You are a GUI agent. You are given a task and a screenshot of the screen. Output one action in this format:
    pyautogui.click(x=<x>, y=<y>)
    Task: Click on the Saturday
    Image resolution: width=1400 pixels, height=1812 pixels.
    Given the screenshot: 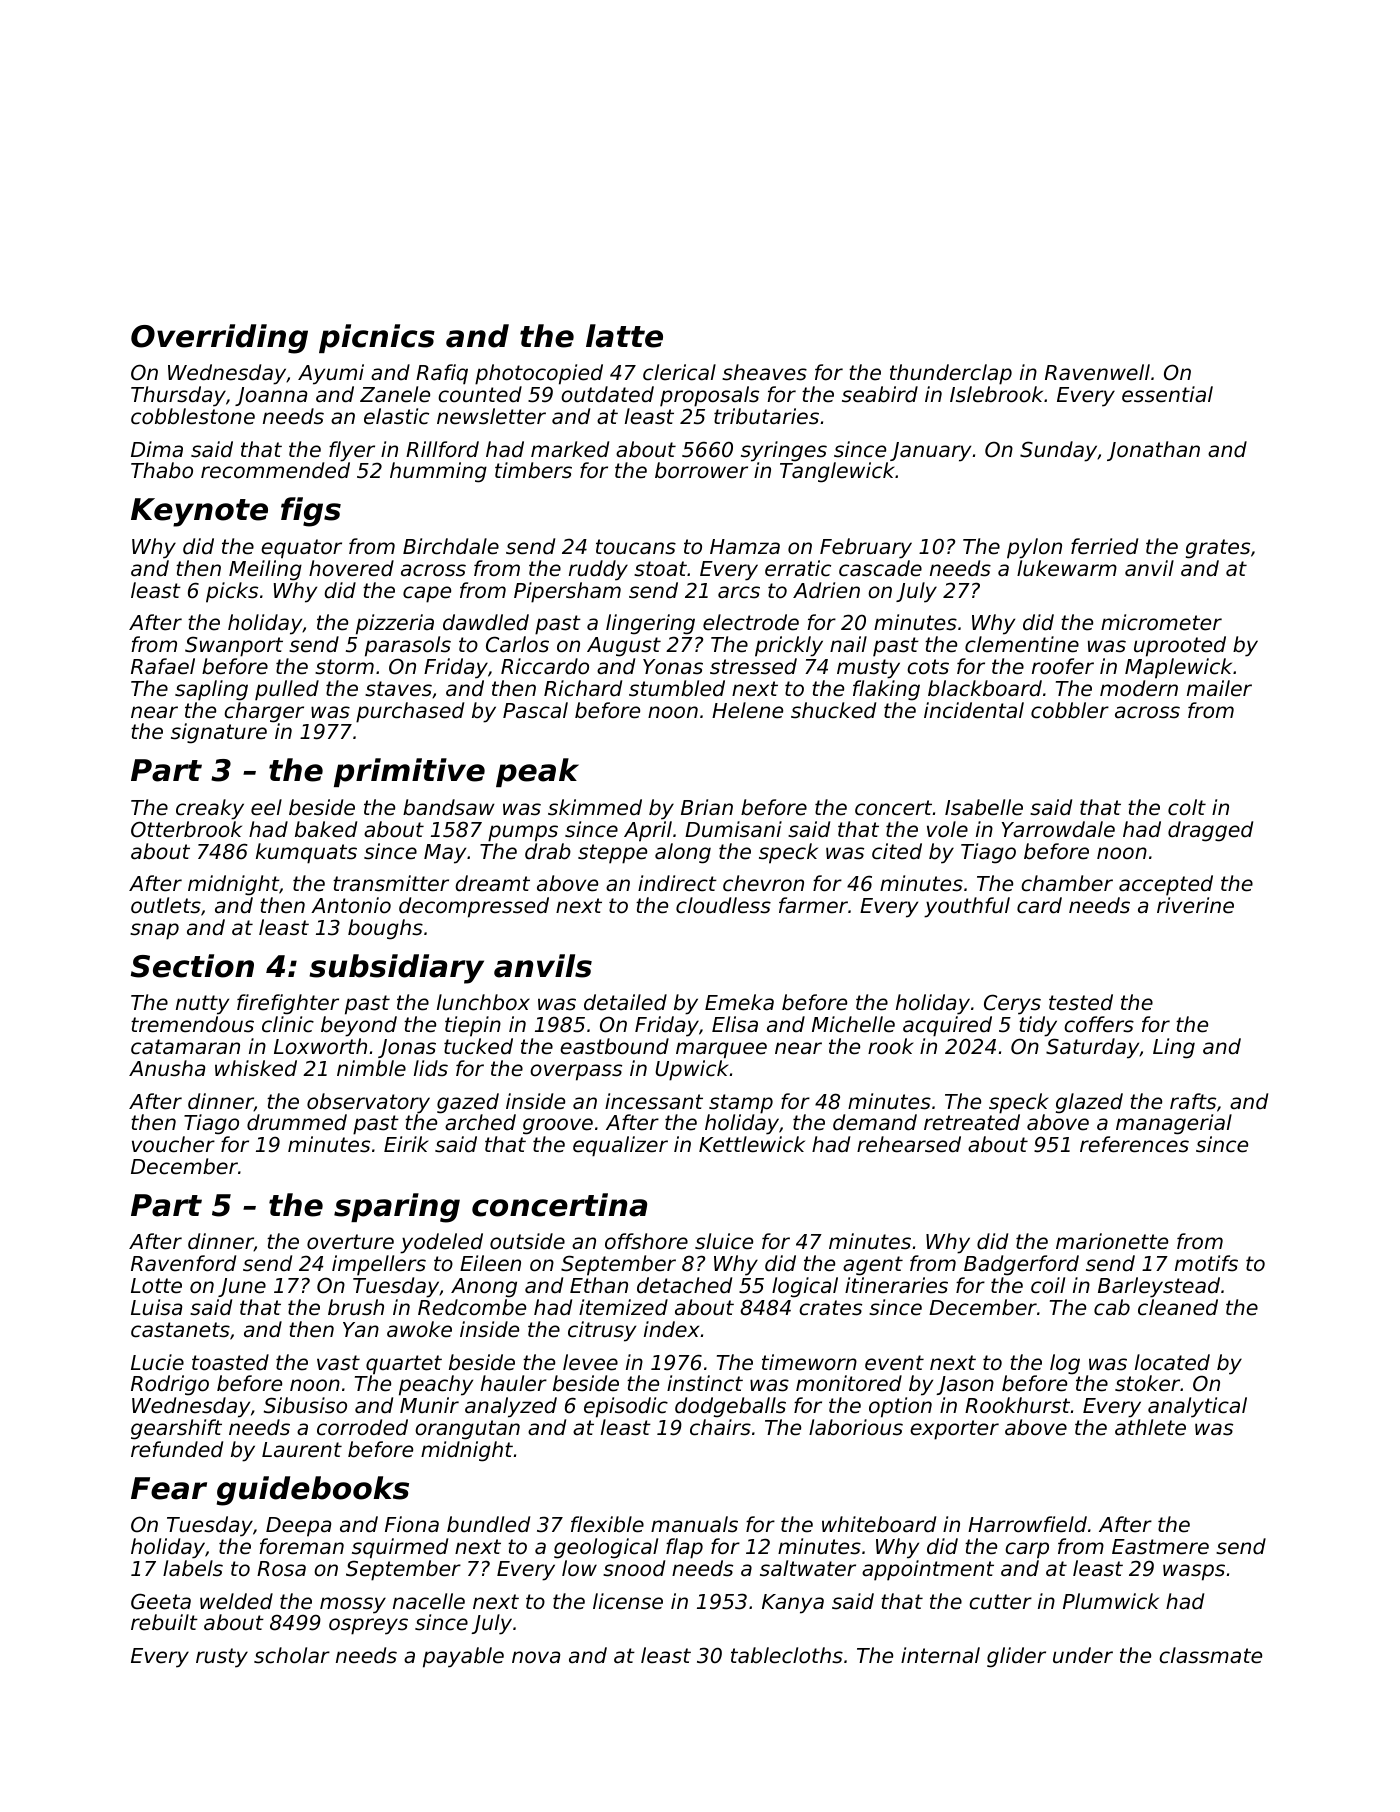 What is the action you would take?
    pyautogui.click(x=1093, y=1048)
